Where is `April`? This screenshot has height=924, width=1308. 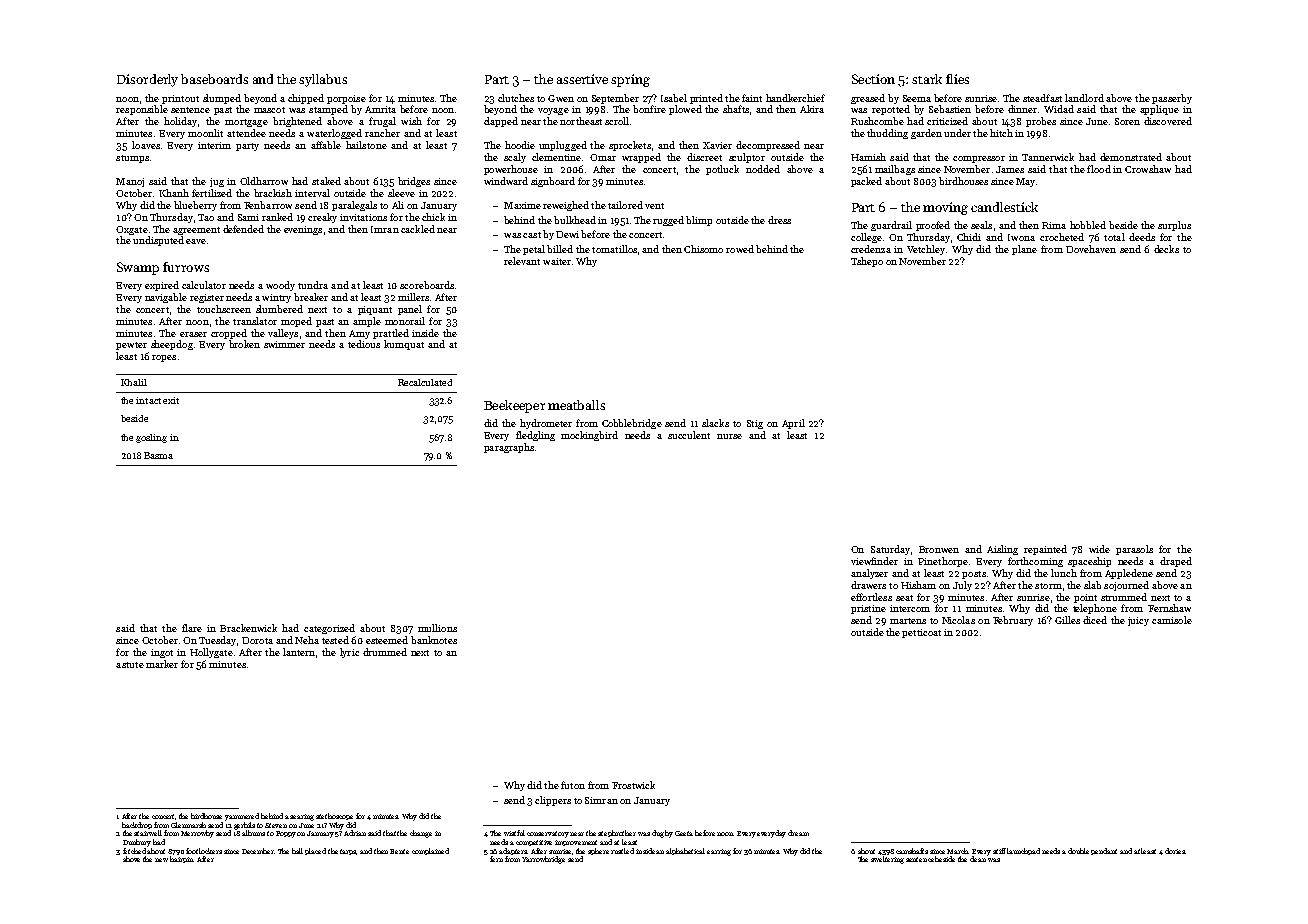
April is located at coordinates (793, 424).
